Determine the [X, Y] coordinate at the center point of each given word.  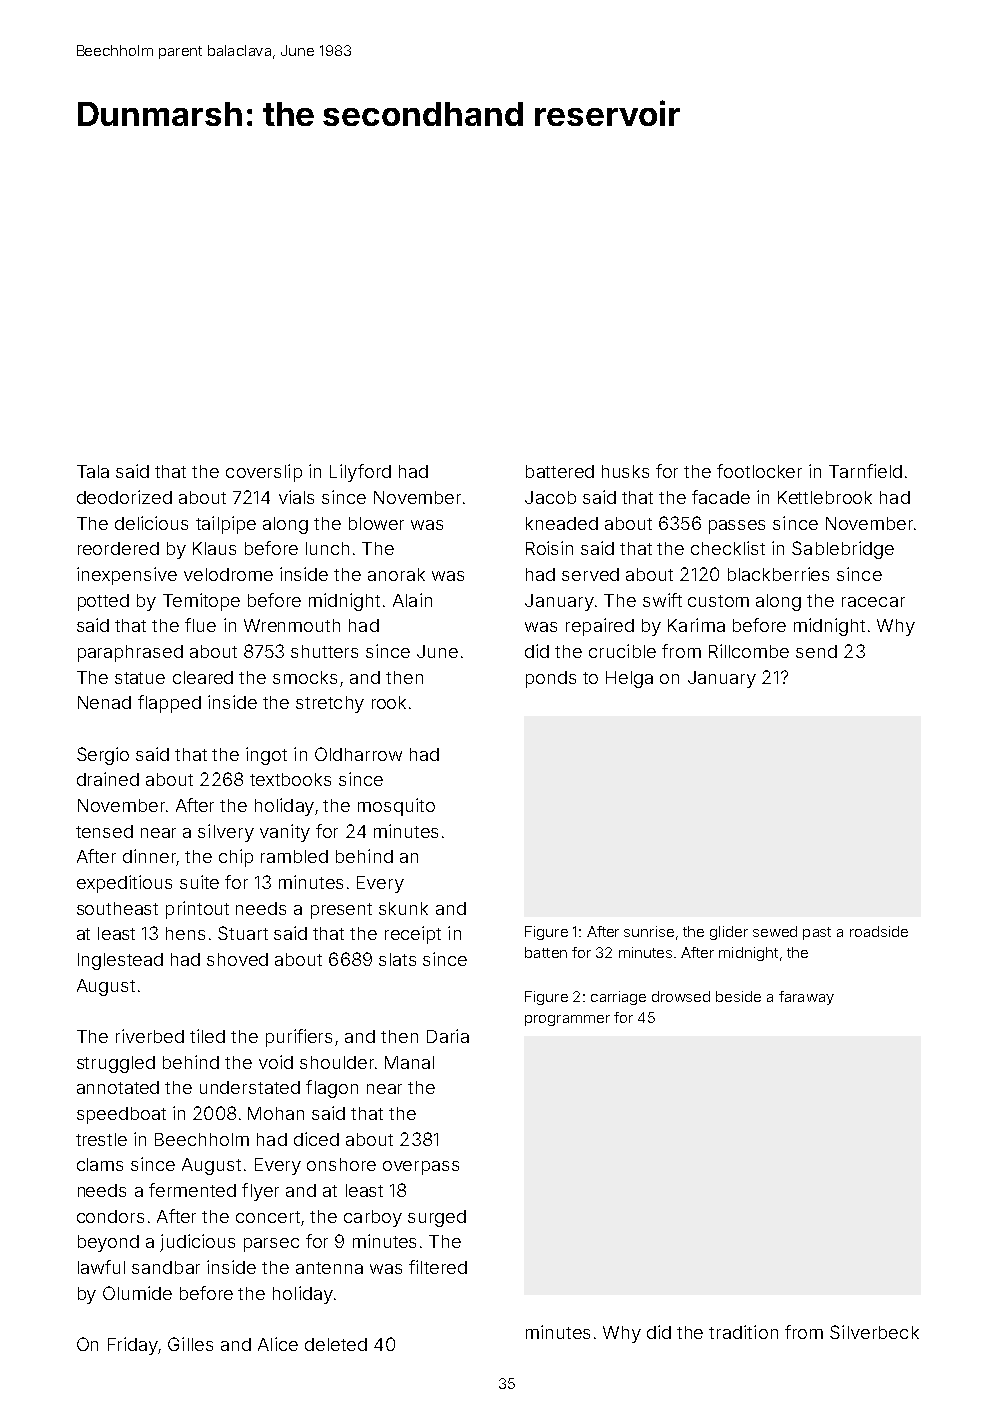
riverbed [150, 1036]
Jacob [550, 497]
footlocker [759, 471]
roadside [879, 931]
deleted [336, 1344]
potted [103, 602]
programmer [567, 1020]
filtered [438, 1267]
